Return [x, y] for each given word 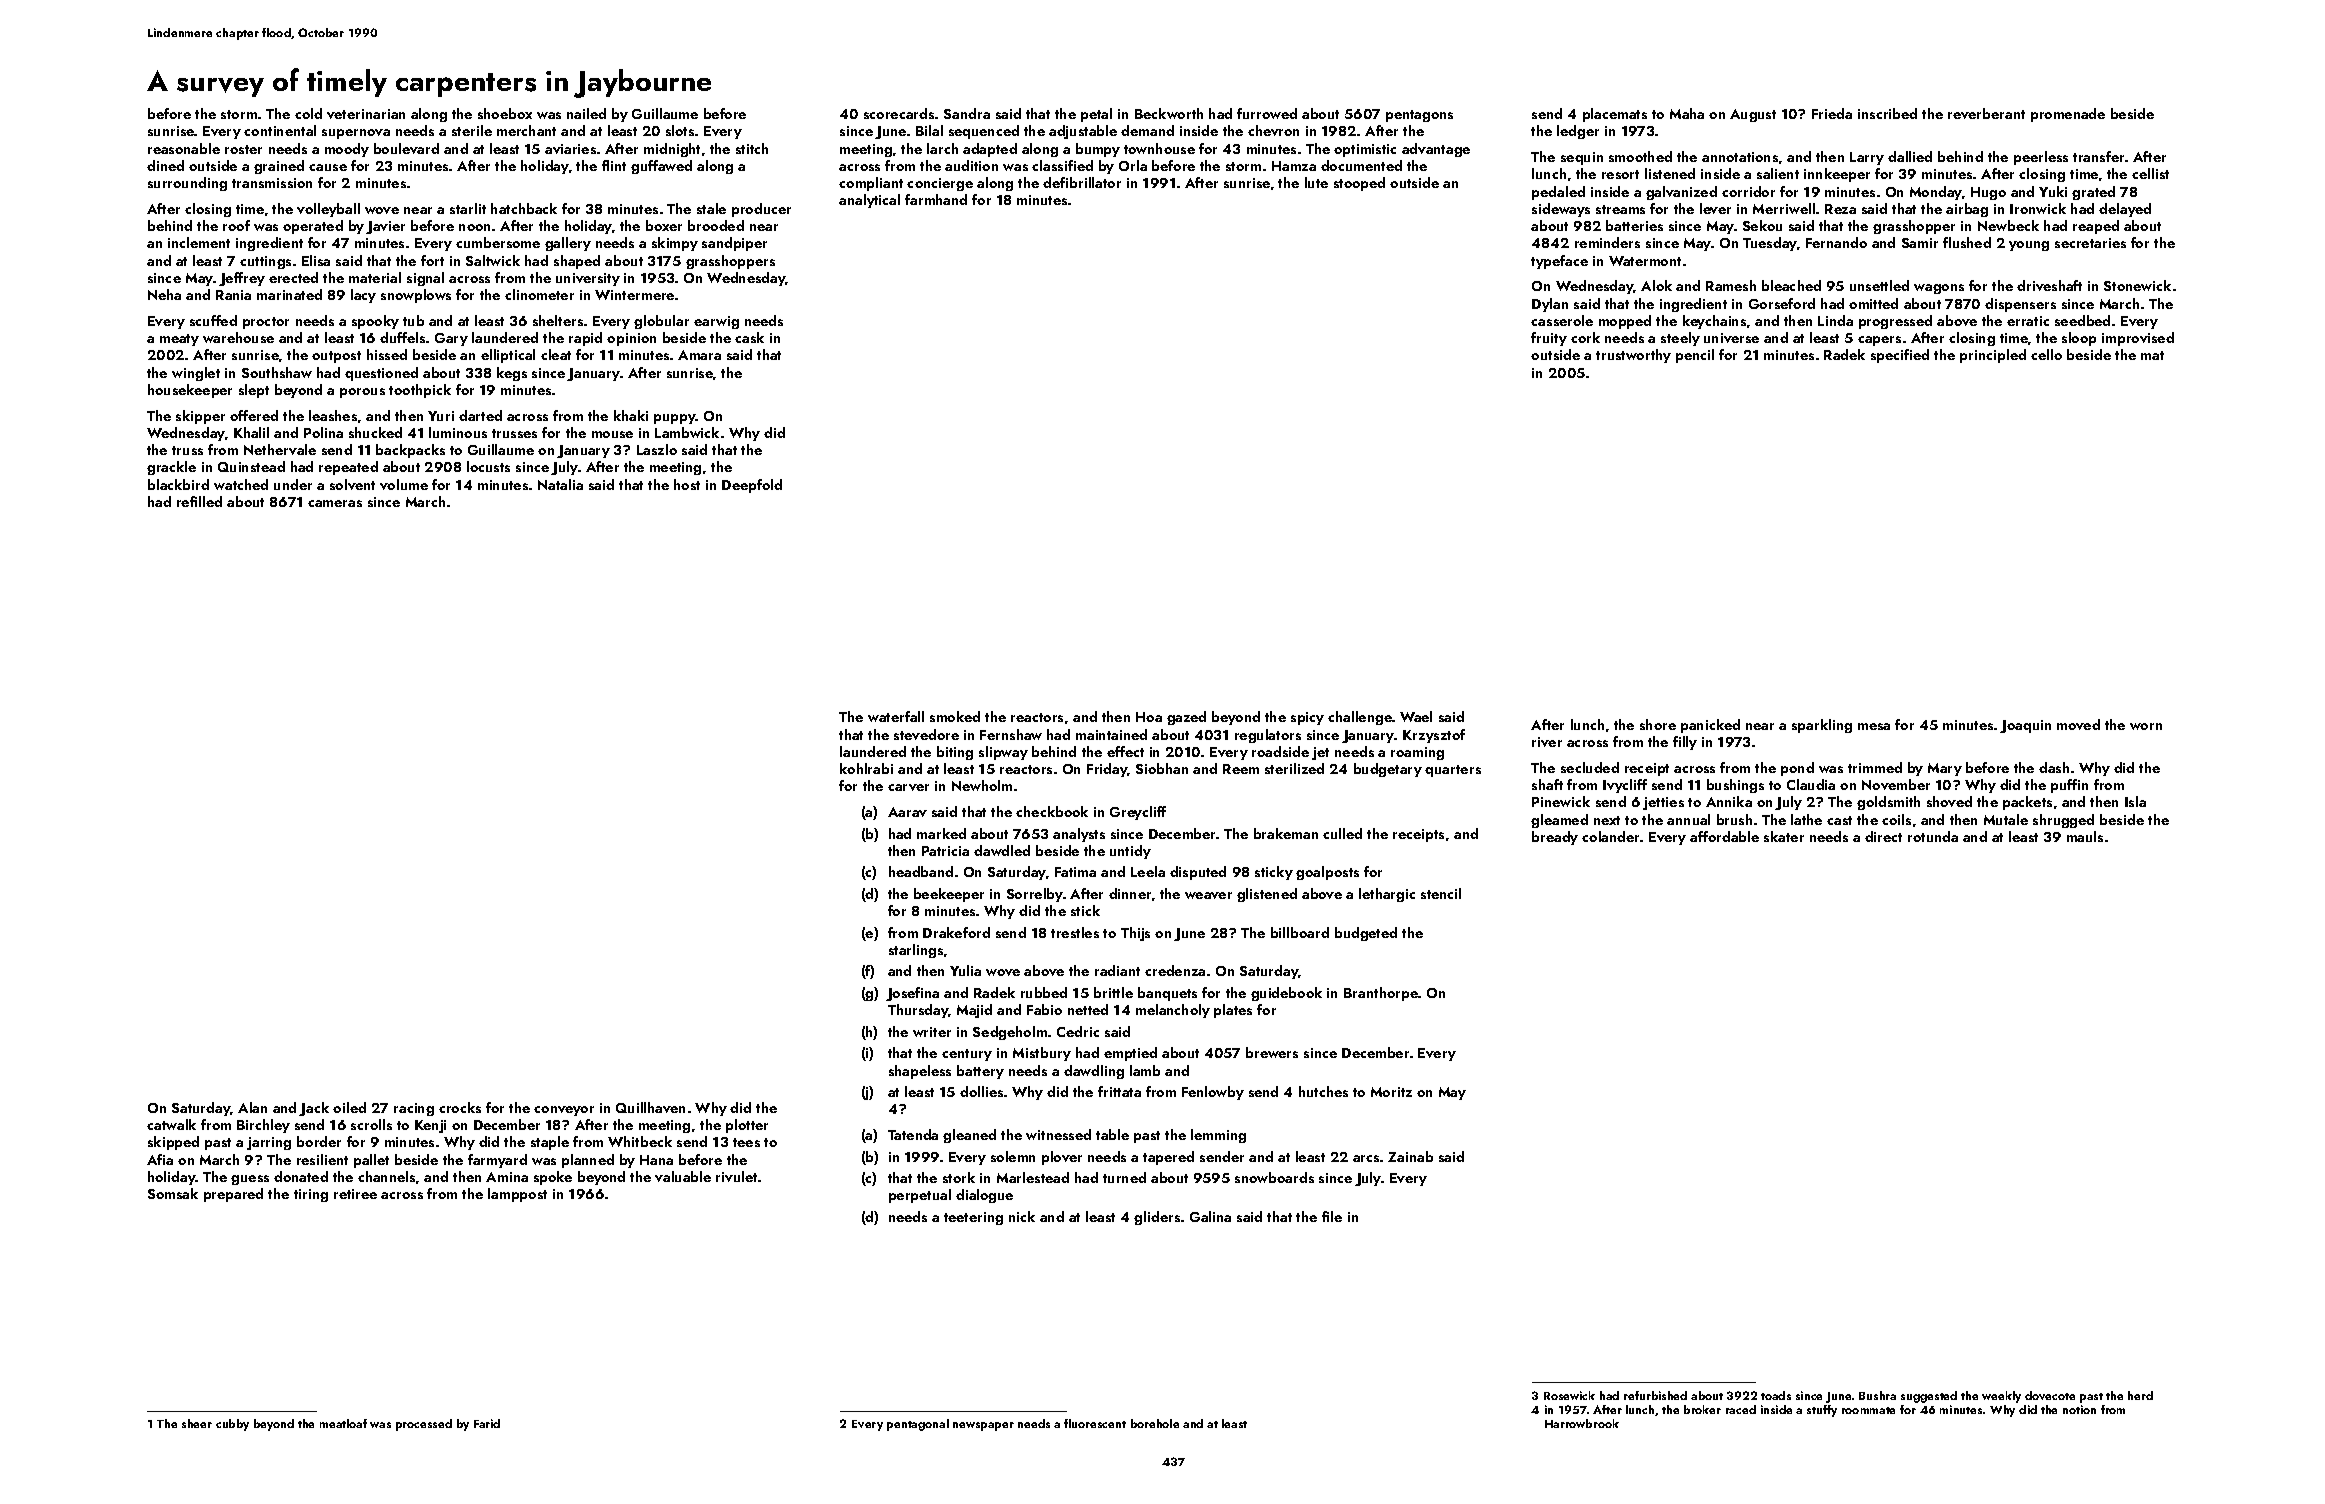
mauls [2085, 836]
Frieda [1832, 113]
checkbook [1052, 811]
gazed [1186, 718]
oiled [349, 1107]
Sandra [967, 113]
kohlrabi [866, 768]
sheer [197, 1423]
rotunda [1933, 836]
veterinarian [366, 114]
